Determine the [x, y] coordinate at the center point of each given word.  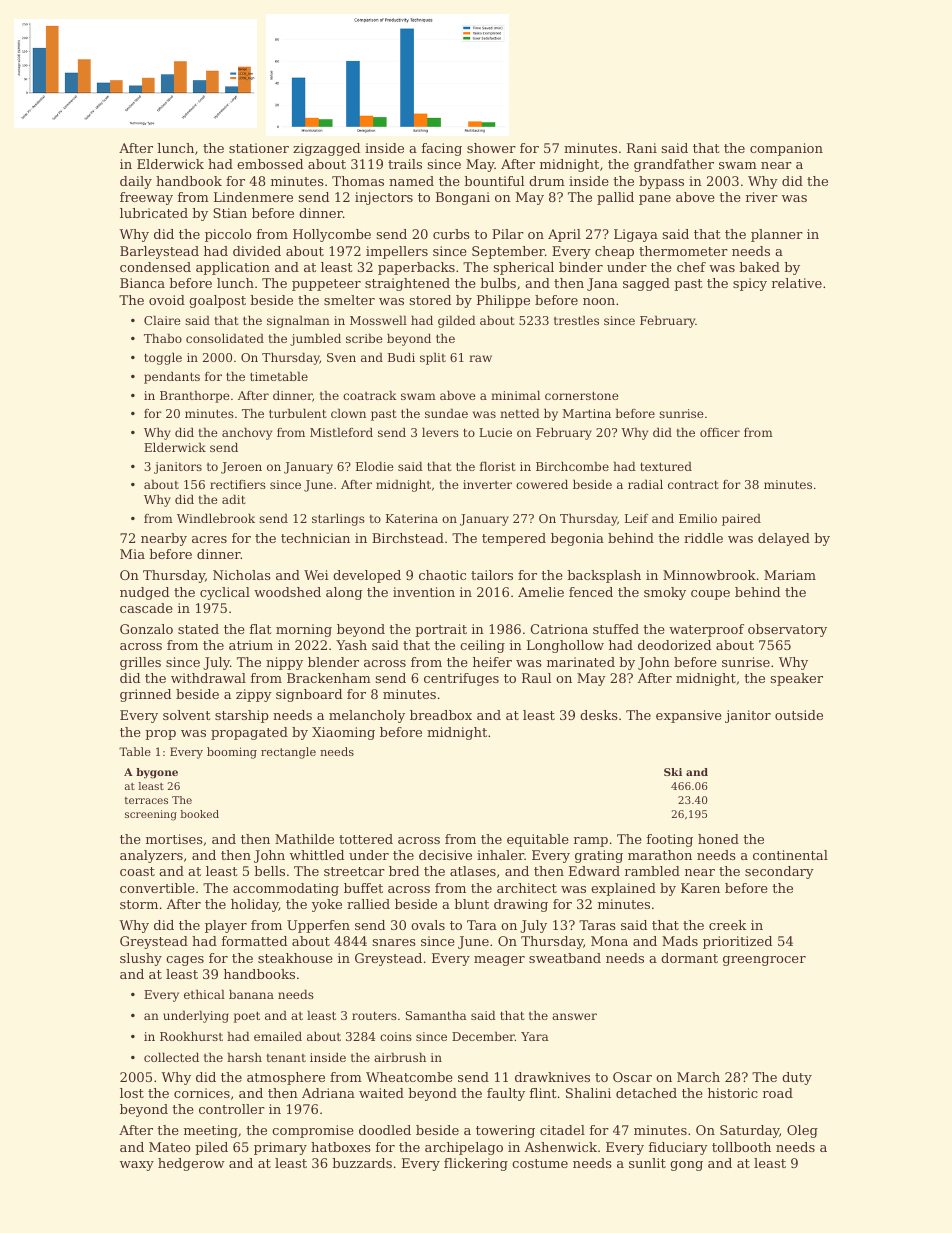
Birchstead [408, 538]
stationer [259, 148]
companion [786, 149]
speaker [797, 679]
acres [209, 539]
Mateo [170, 1147]
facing [442, 149]
